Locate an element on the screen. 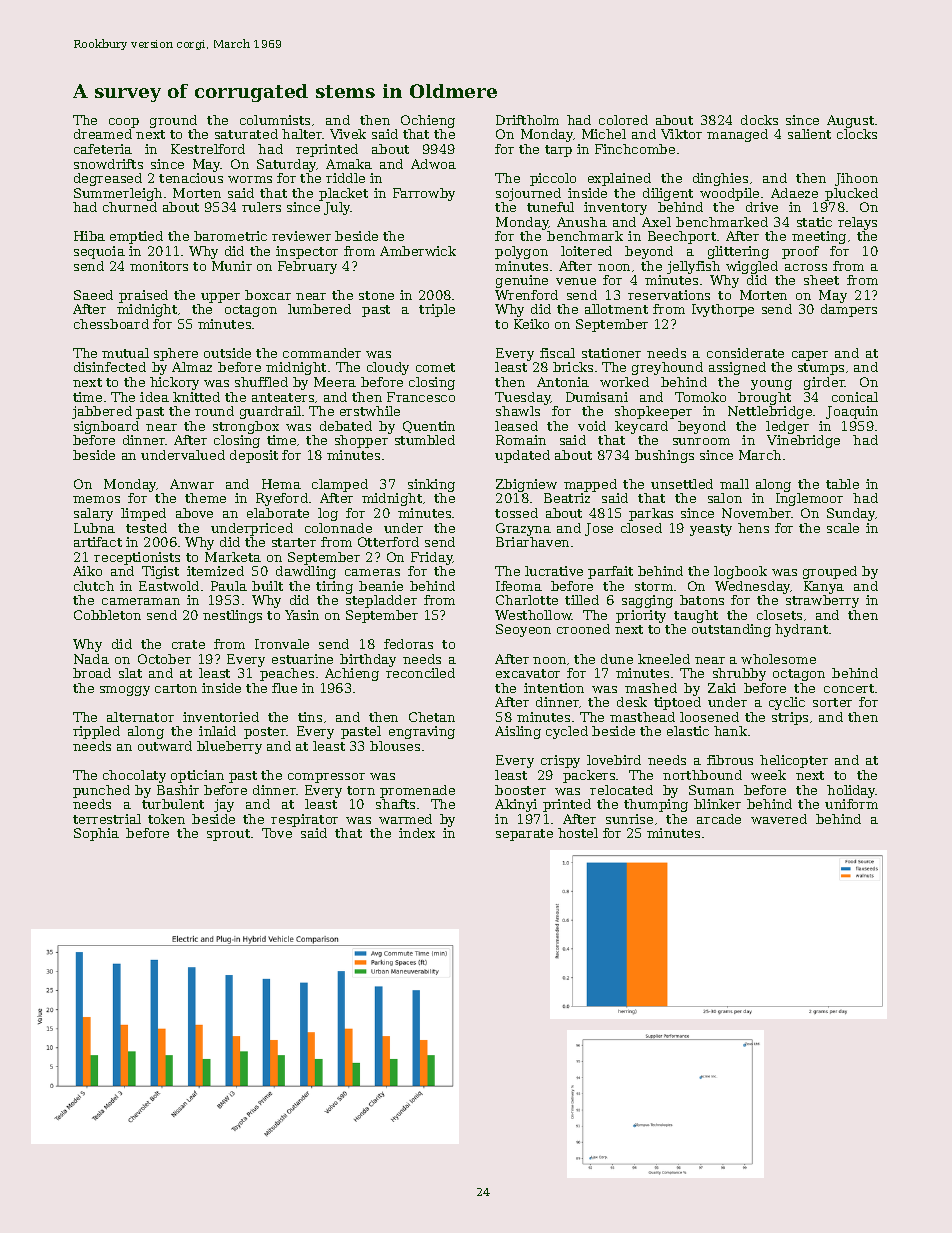 This screenshot has width=952, height=1233. clocks is located at coordinates (857, 134).
